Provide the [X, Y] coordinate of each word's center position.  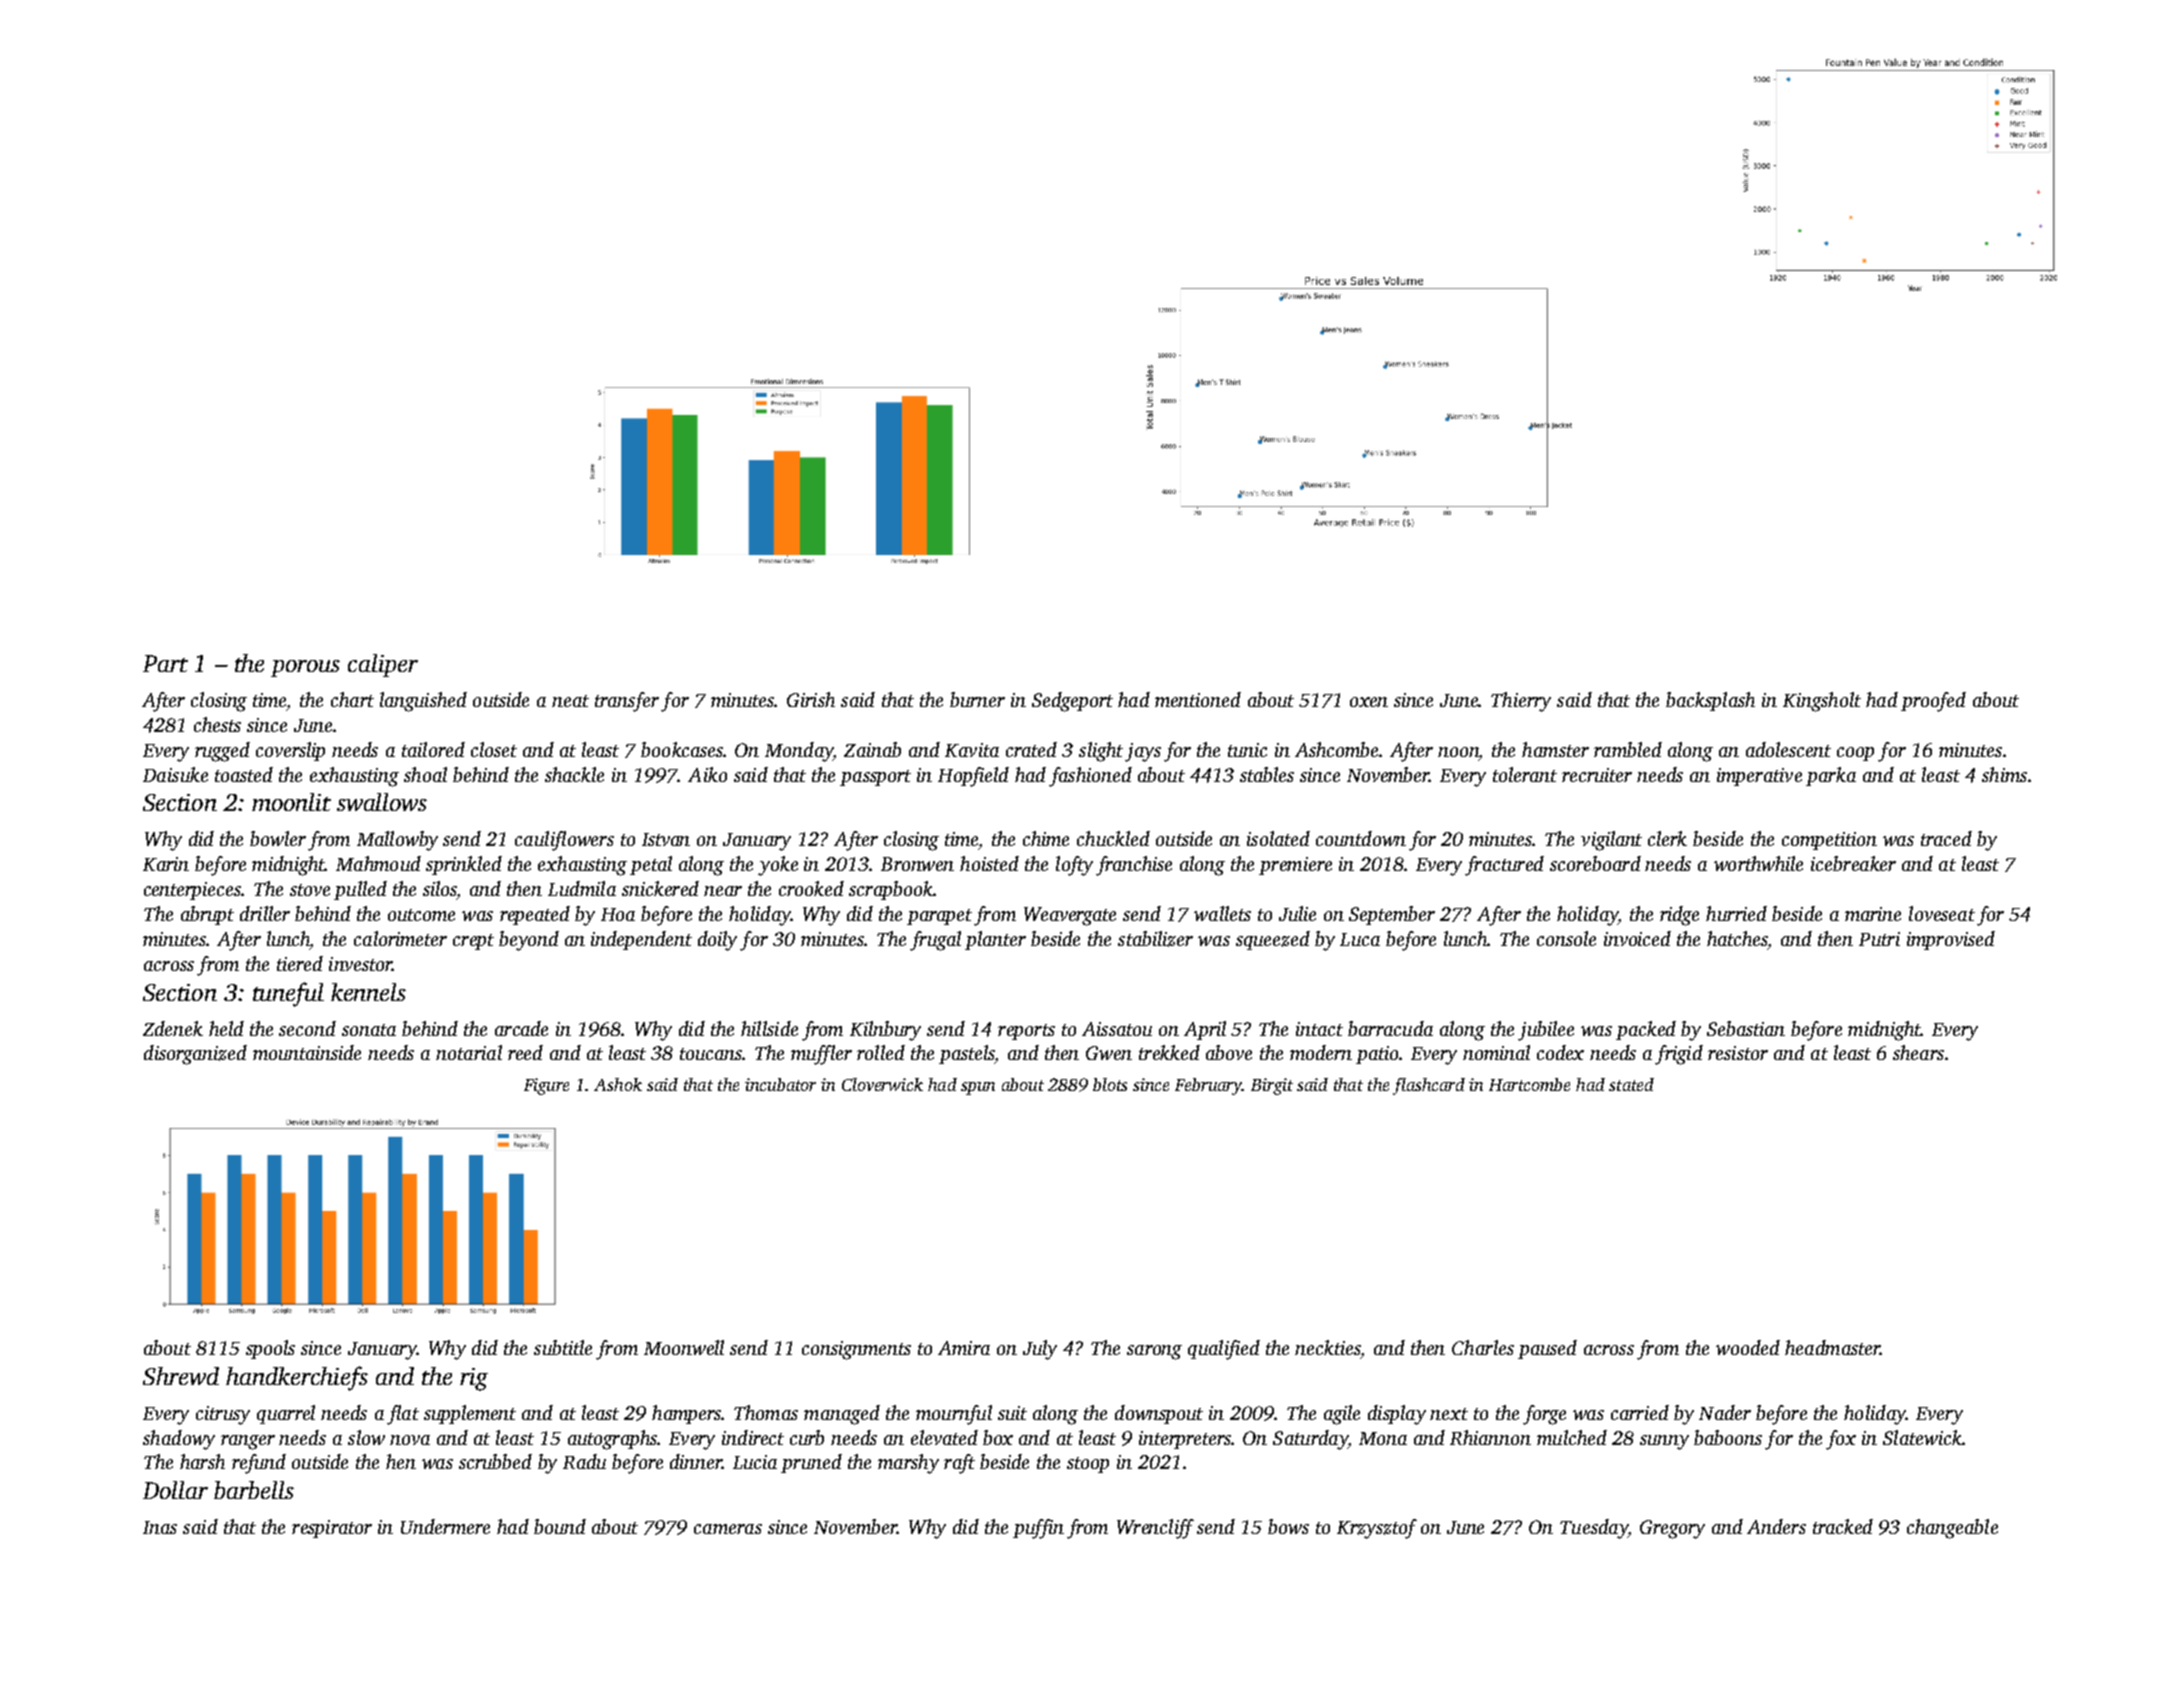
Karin [166, 864]
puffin [1038, 1529]
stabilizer [1155, 939]
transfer [627, 702]
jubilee [1546, 1031]
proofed [1933, 702]
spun [978, 1088]
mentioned [1198, 699]
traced [1946, 838]
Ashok [618, 1084]
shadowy [179, 1440]
